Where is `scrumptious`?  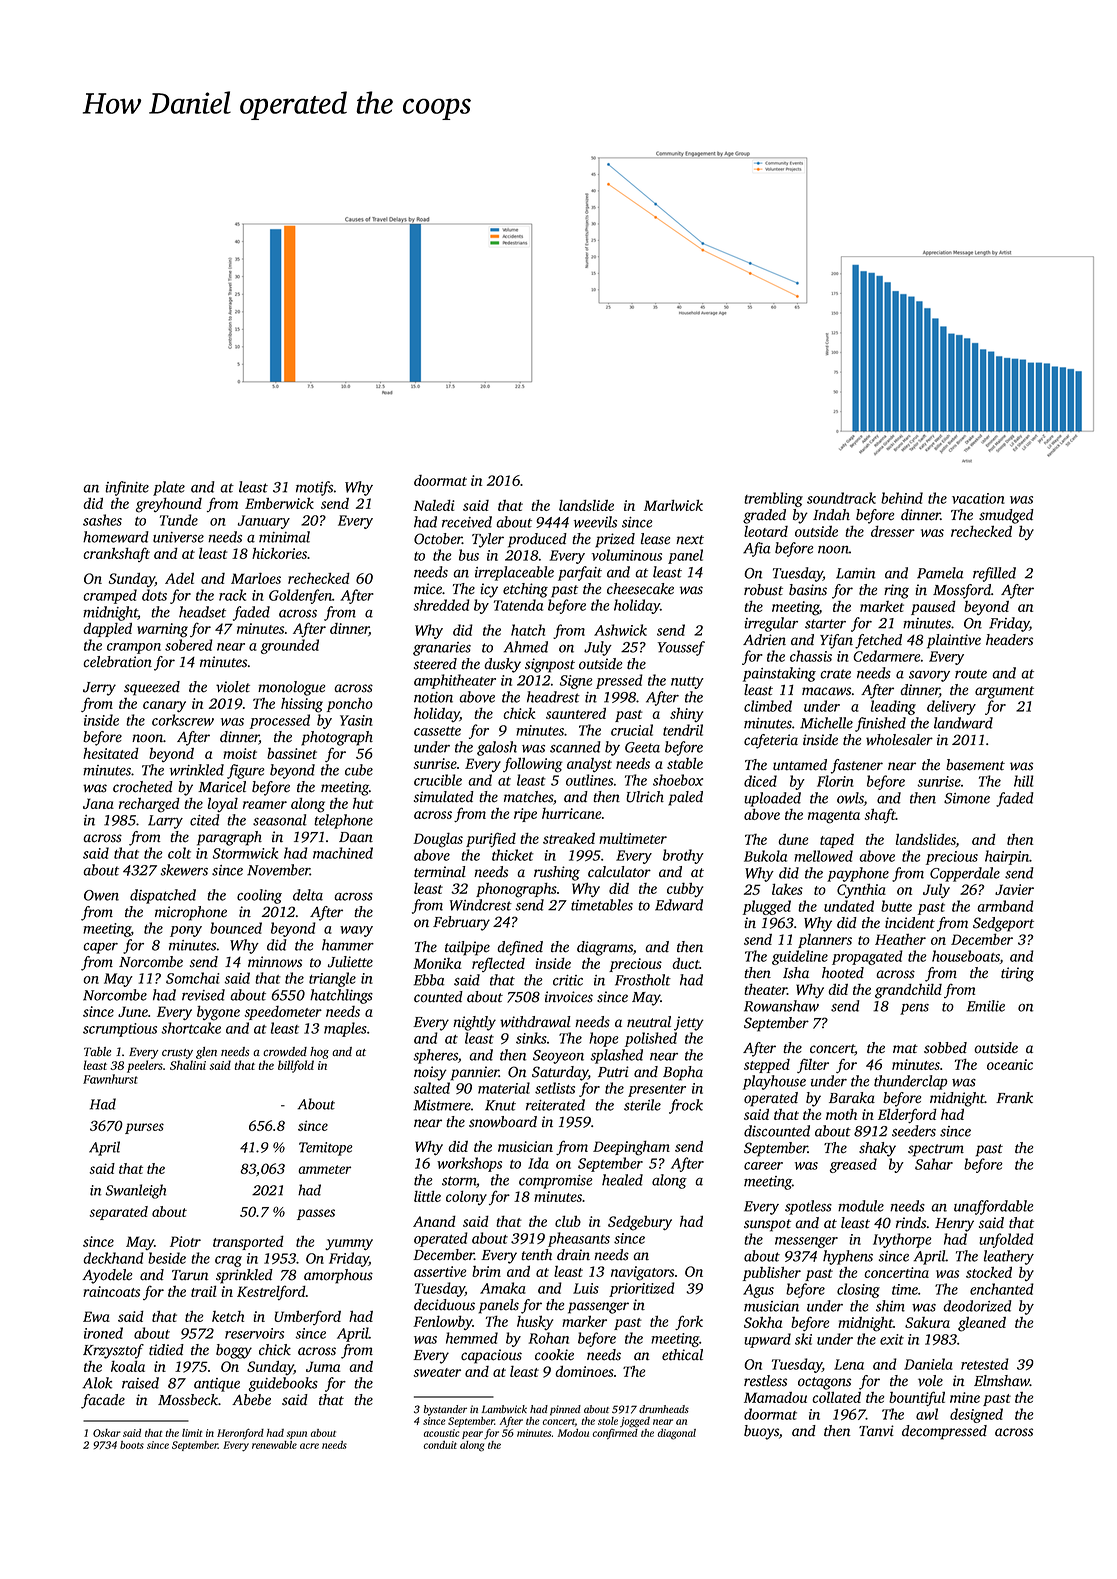
scrumptious is located at coordinates (120, 1030).
